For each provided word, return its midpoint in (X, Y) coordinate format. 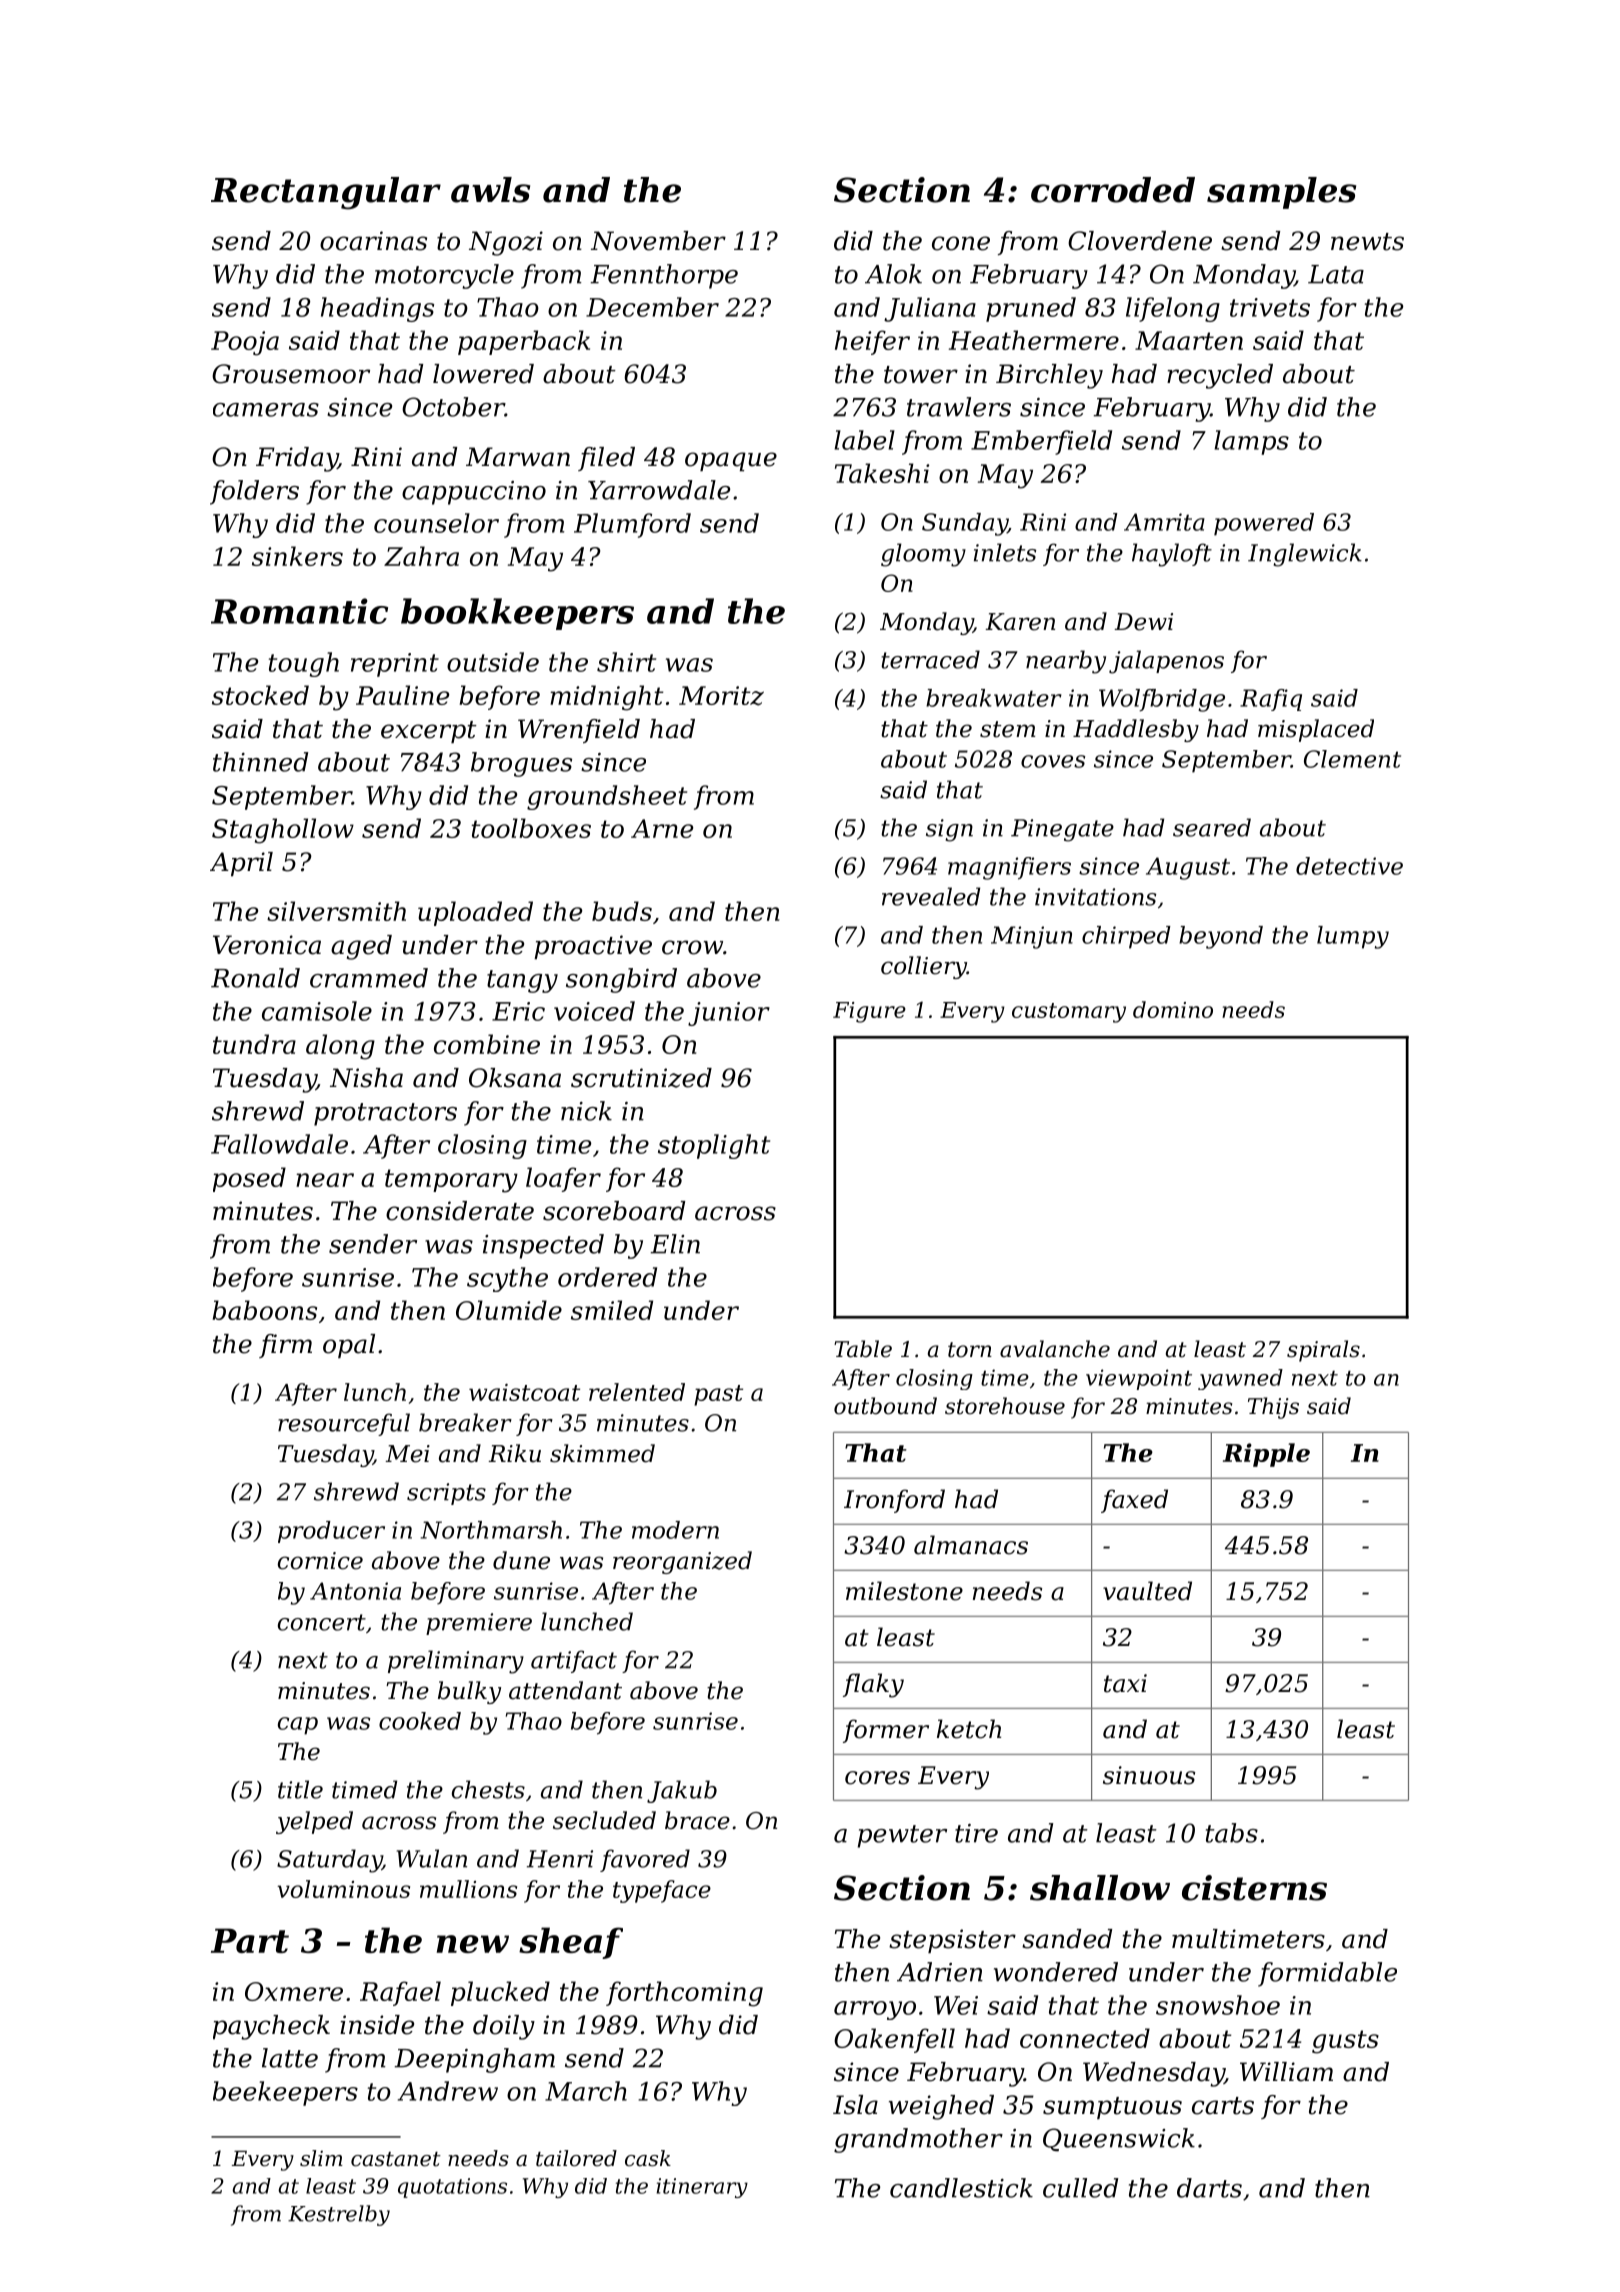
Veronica (267, 945)
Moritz (721, 696)
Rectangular (326, 193)
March (586, 2091)
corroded (1113, 190)
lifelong (1173, 309)
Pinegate (1062, 830)
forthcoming (684, 1994)
